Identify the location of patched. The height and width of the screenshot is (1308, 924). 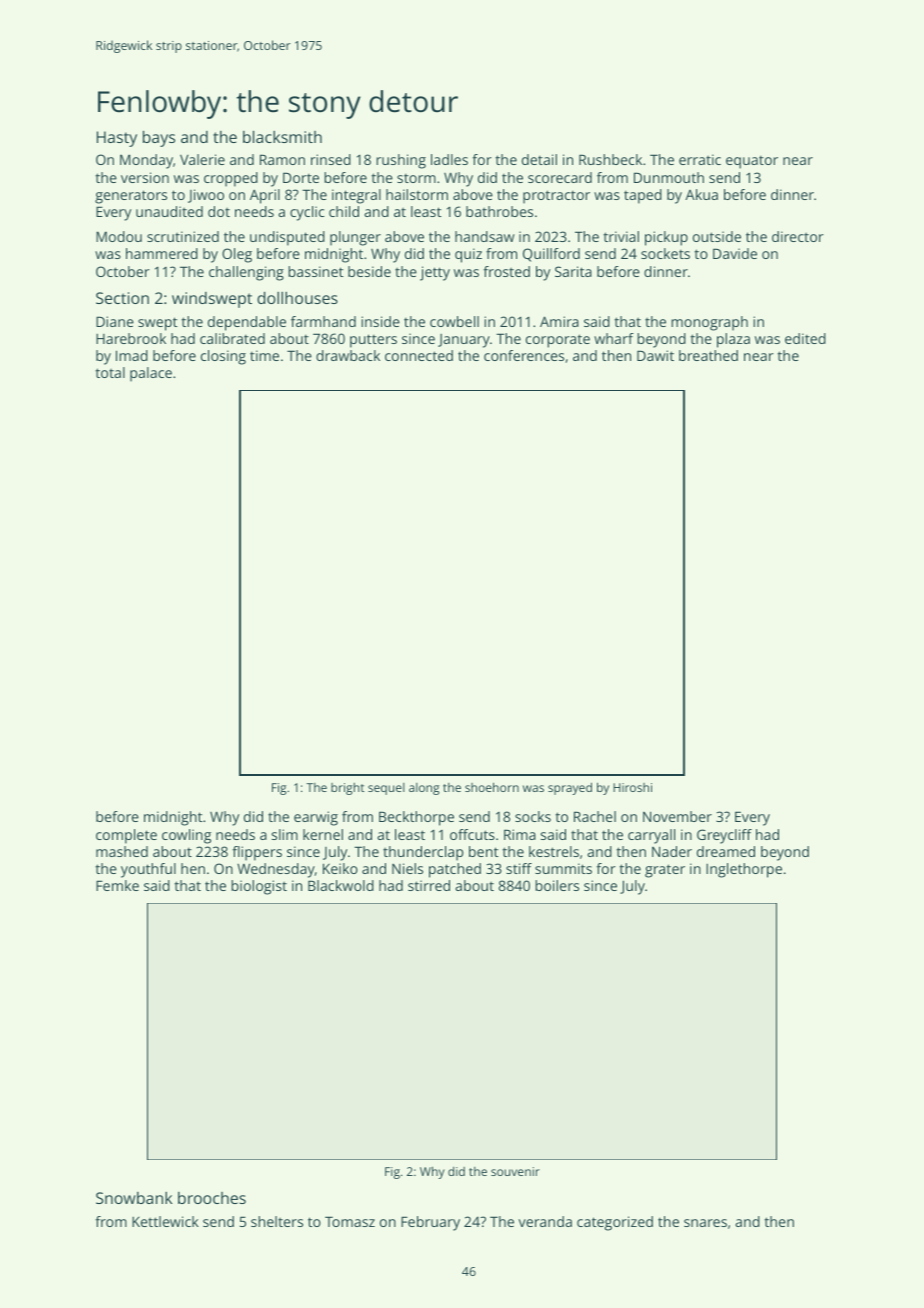
(455, 870).
